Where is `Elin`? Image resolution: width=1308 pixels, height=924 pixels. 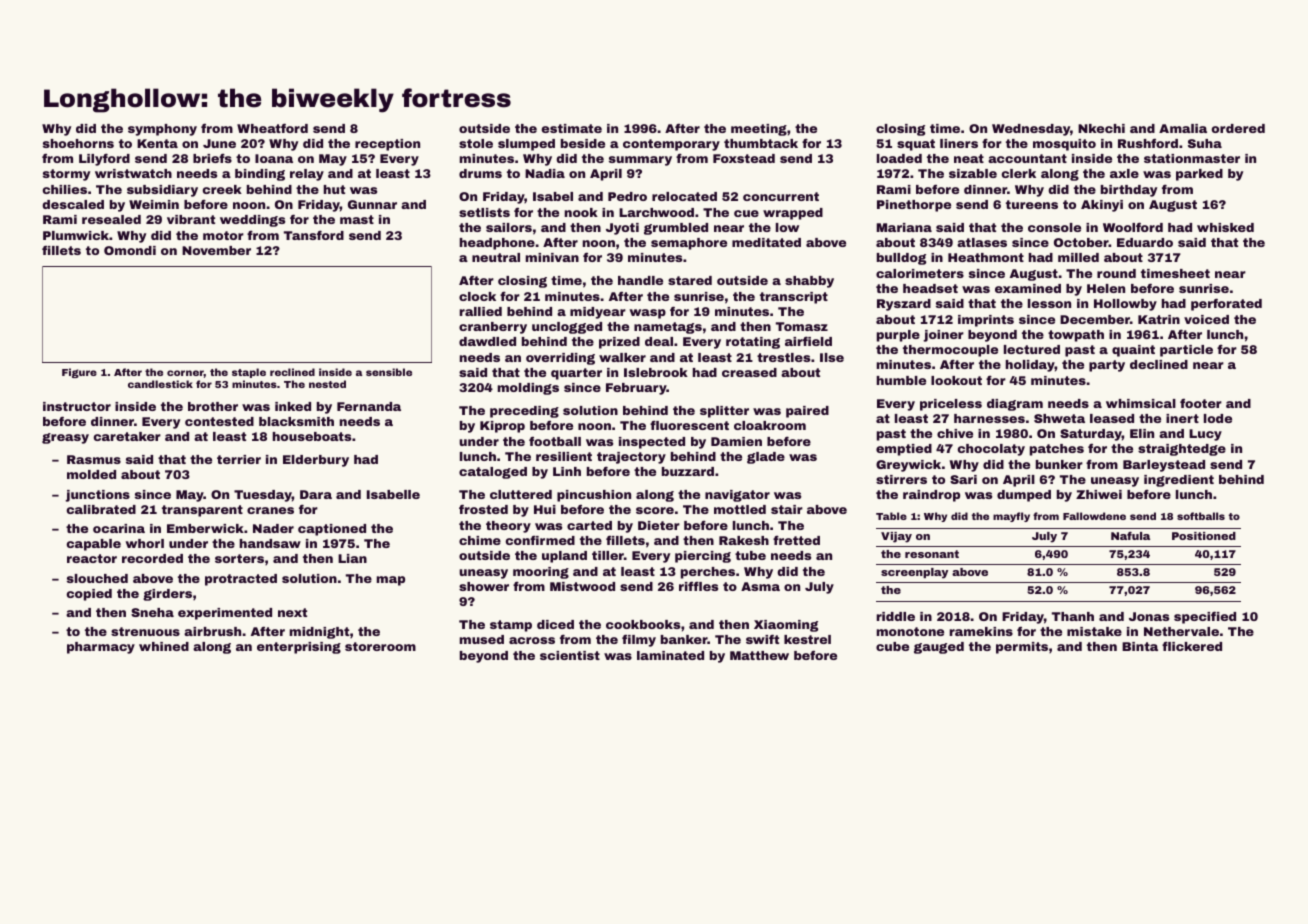
Elin is located at coordinates (1142, 433).
